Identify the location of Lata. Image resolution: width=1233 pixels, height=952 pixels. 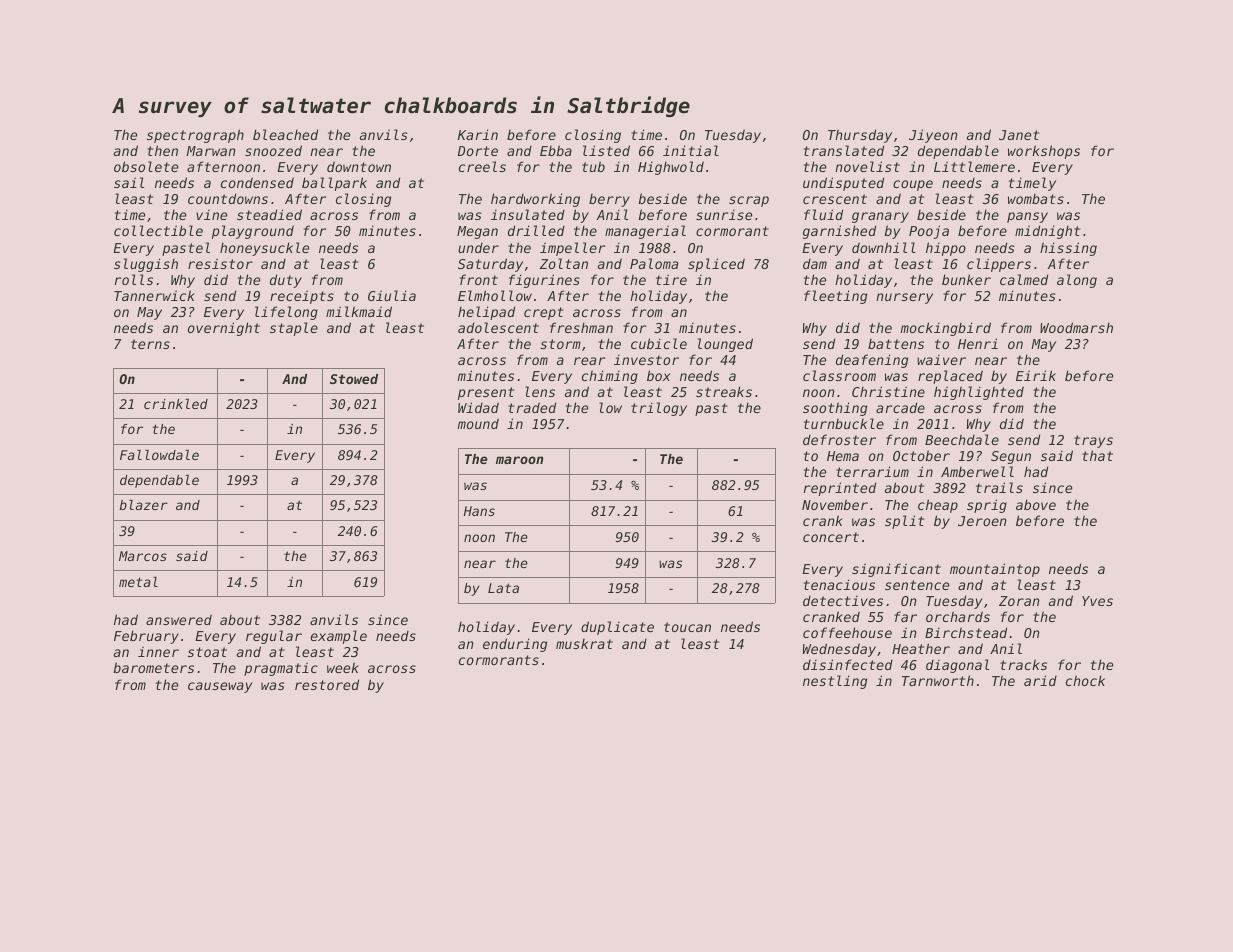
(503, 588).
